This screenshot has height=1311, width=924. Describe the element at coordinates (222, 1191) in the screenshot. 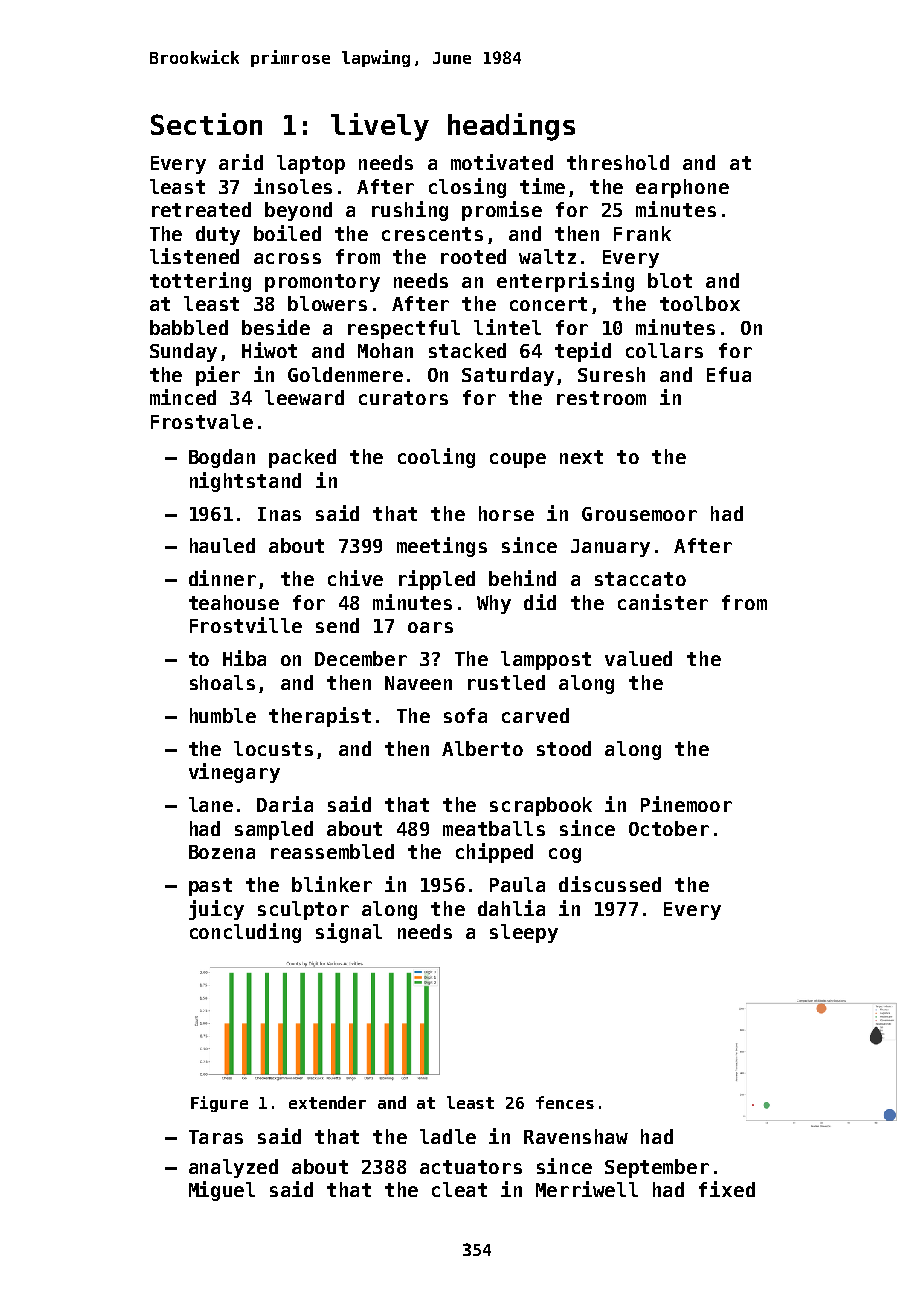

I see `Miguel` at that location.
